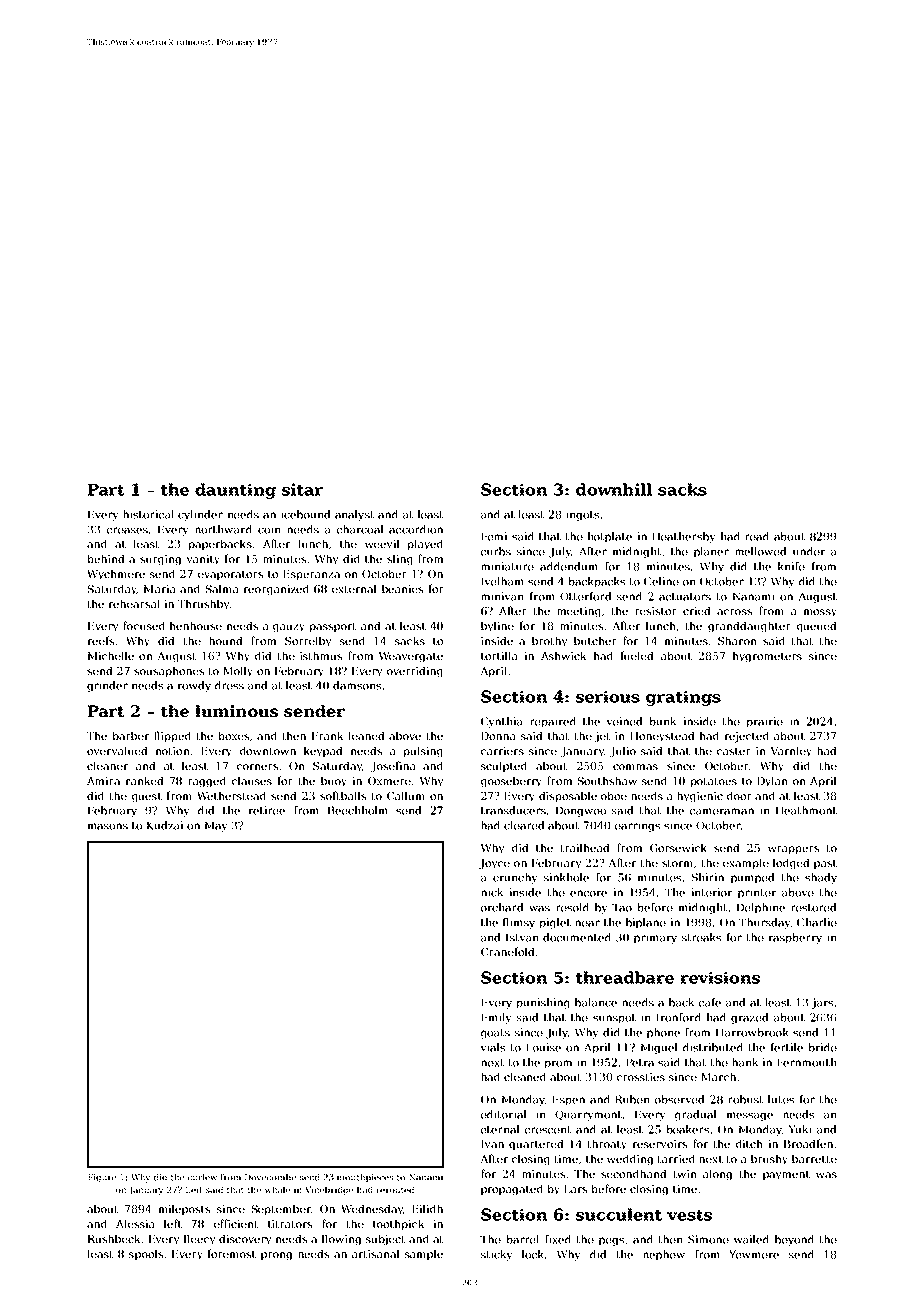  Describe the element at coordinates (148, 514) in the image. I see `historical` at that location.
